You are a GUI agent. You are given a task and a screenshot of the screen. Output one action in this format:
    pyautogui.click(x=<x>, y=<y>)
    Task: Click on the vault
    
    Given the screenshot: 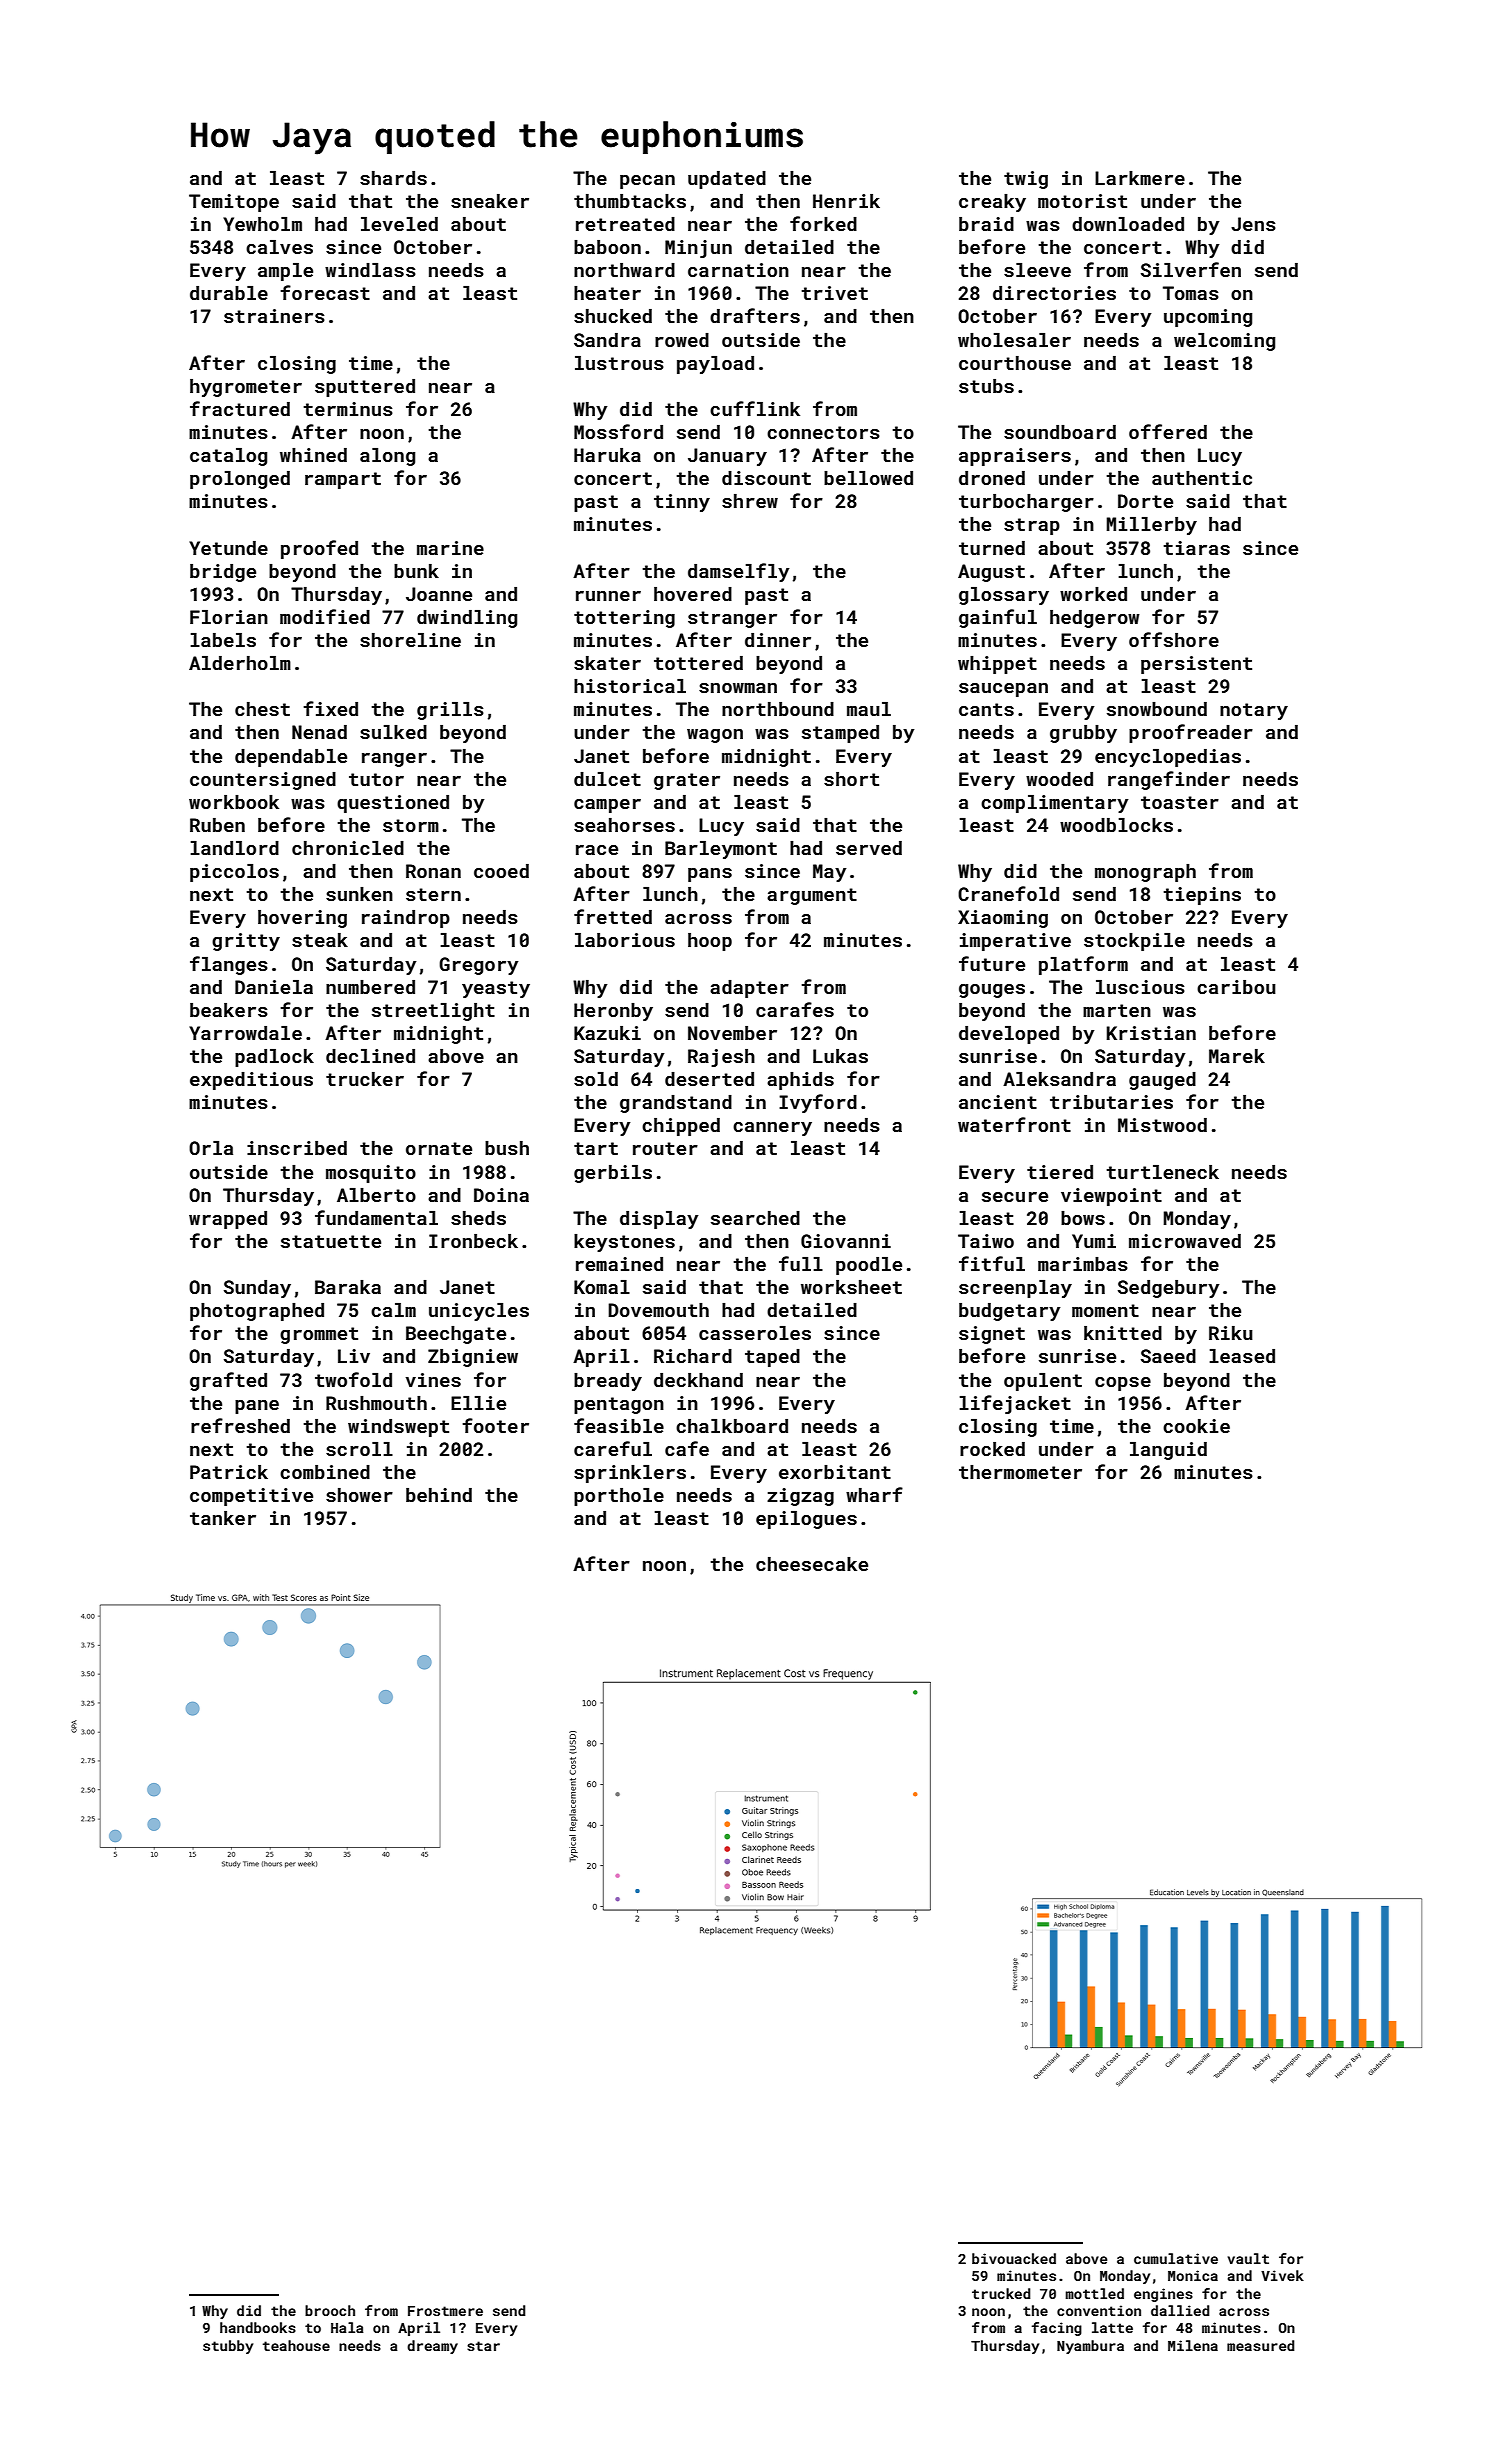 What is the action you would take?
    pyautogui.click(x=1248, y=2258)
